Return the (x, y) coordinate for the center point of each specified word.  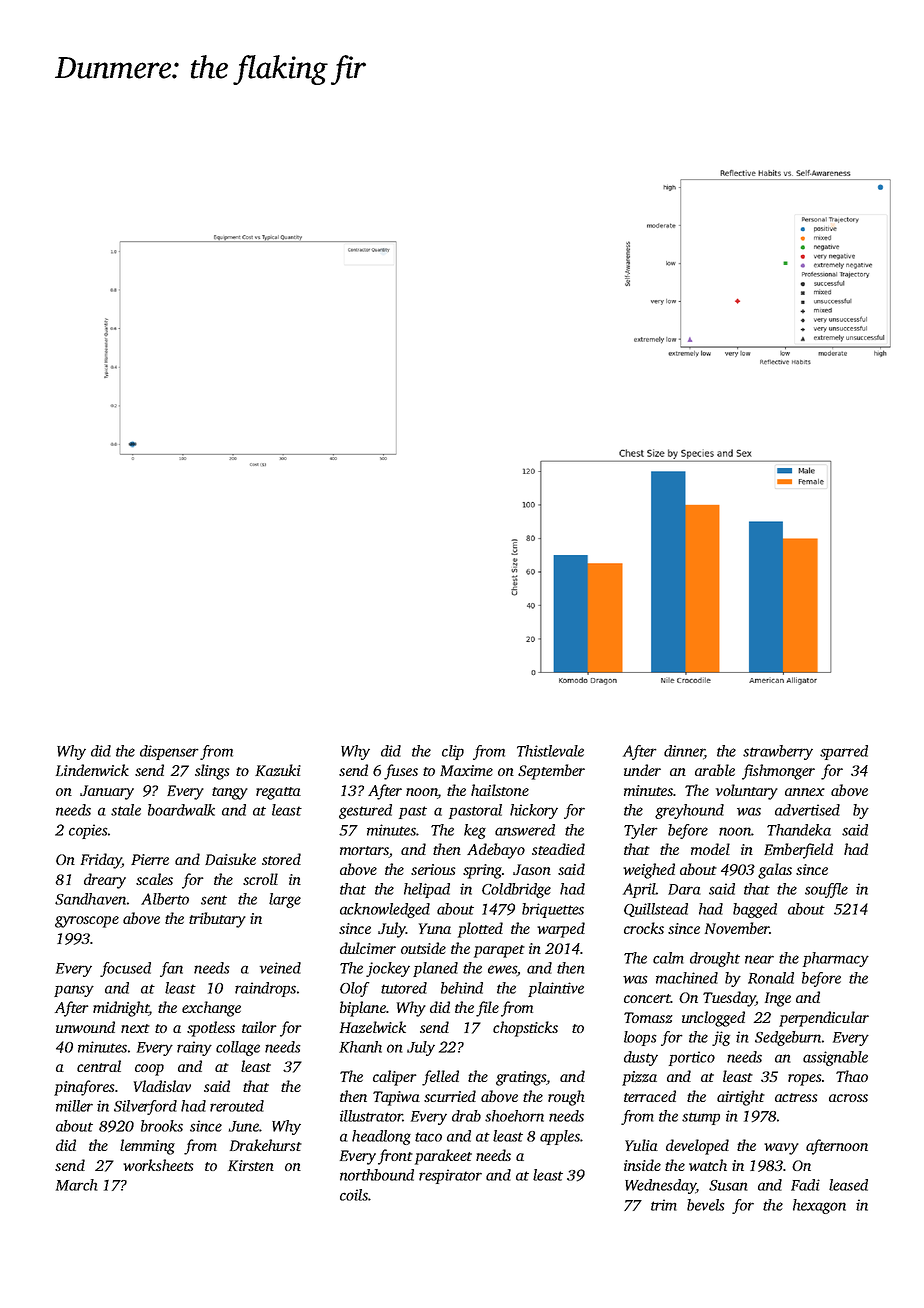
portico (692, 1058)
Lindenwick (92, 770)
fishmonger (778, 772)
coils (354, 1195)
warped (561, 930)
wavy (781, 1149)
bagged (755, 910)
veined (280, 968)
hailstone (500, 790)
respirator (450, 1176)
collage (238, 1048)
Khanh (360, 1047)
